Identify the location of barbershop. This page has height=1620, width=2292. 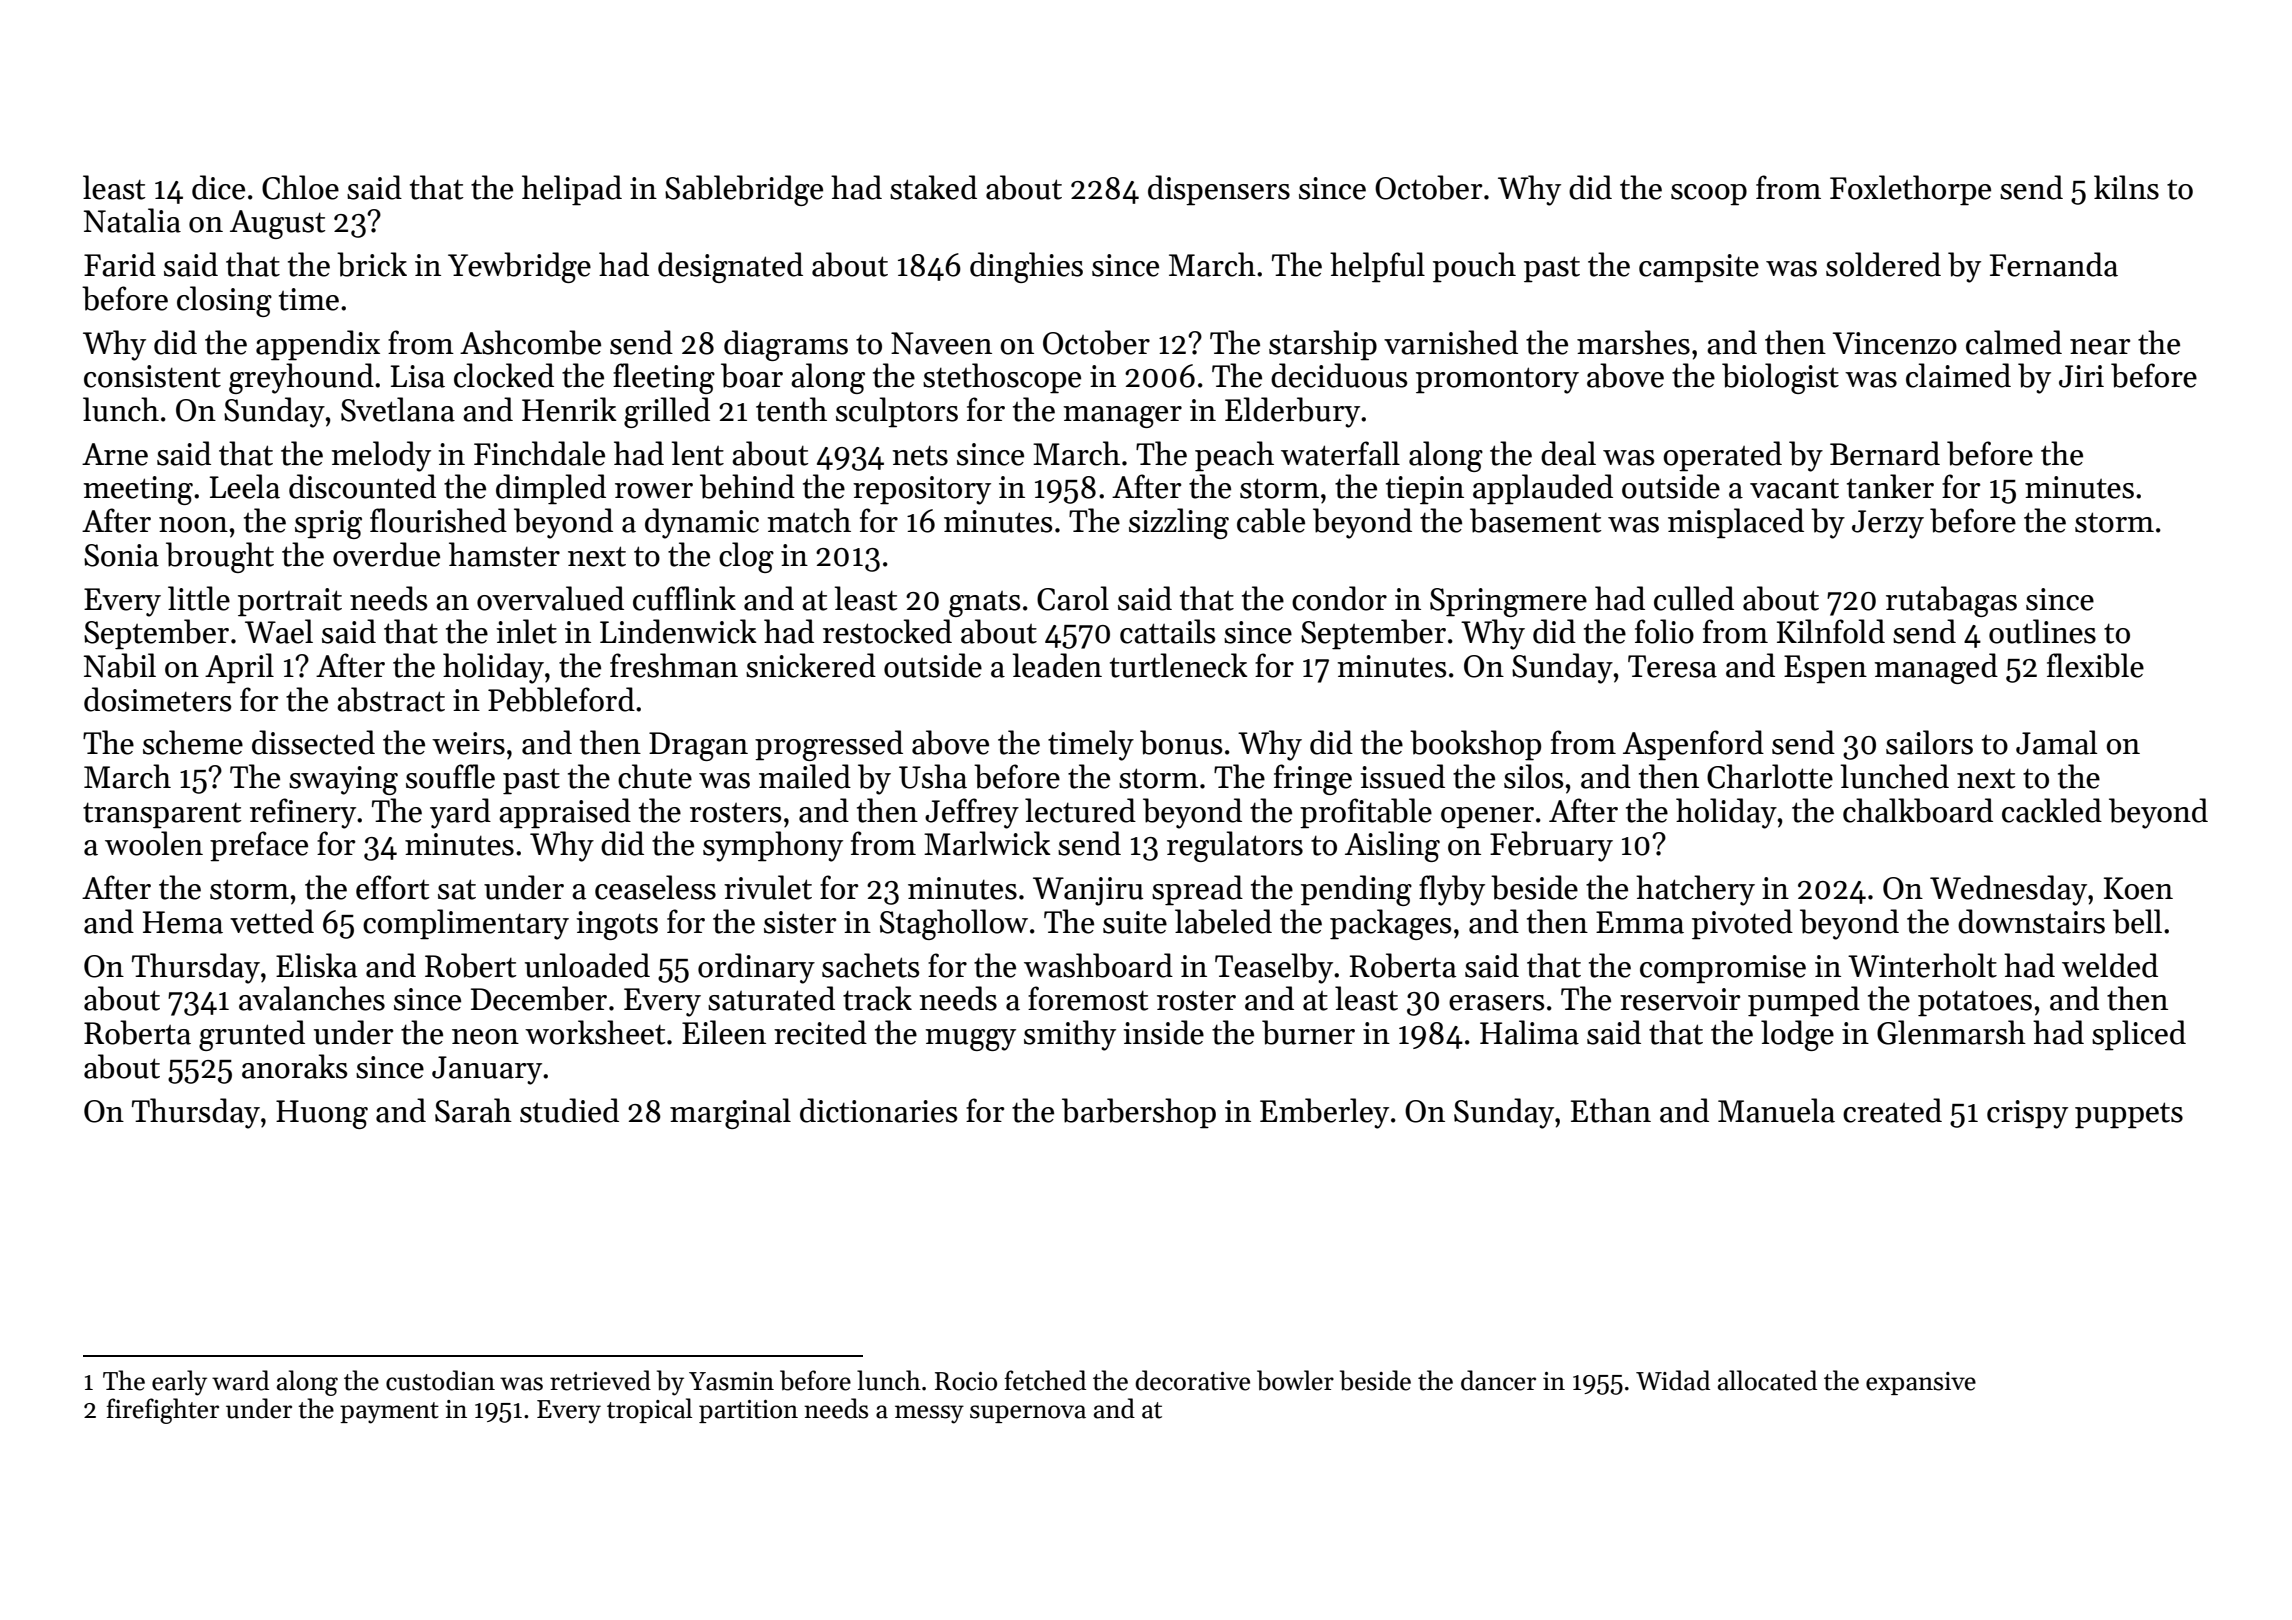
(1139, 1113).
